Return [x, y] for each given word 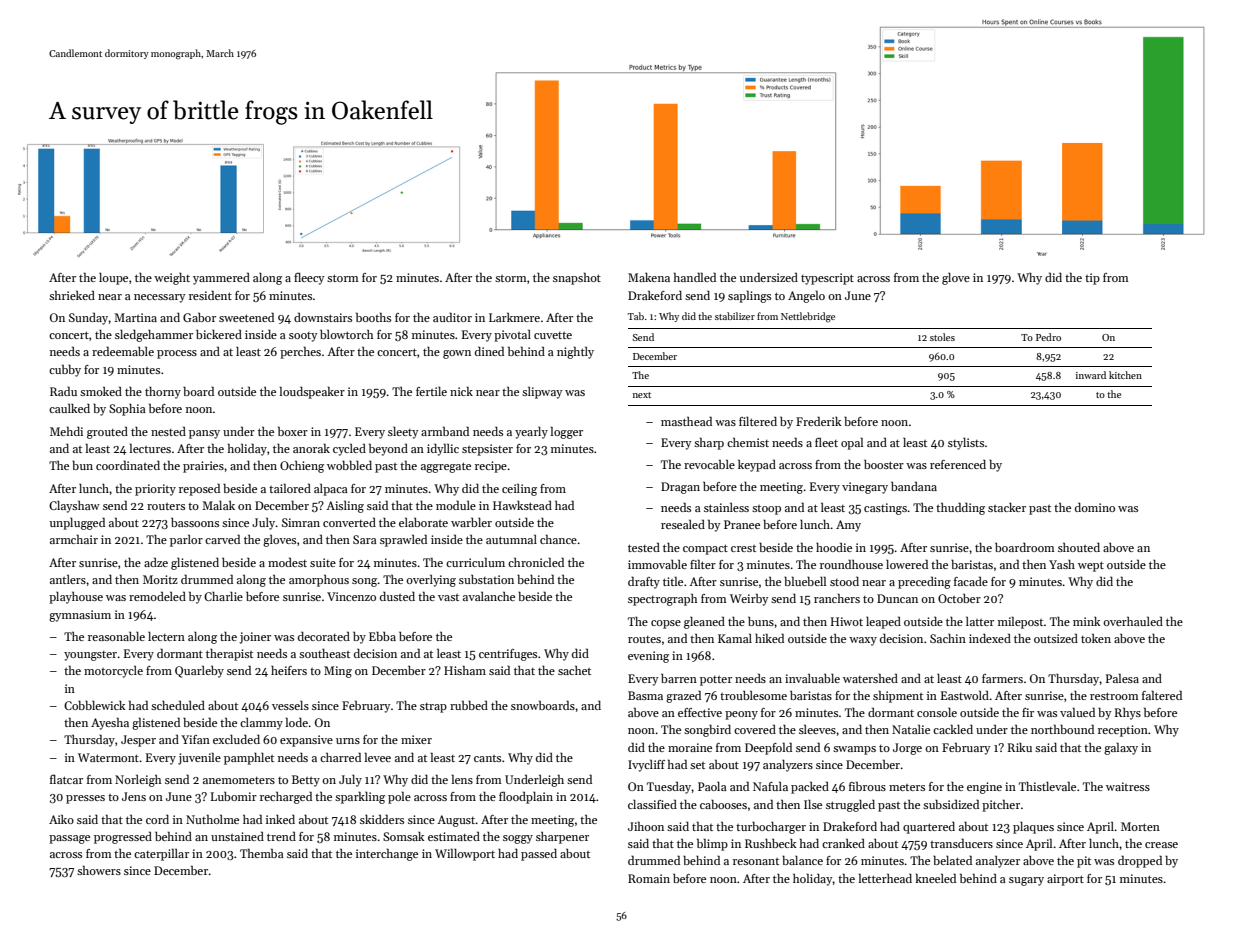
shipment [898, 696]
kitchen [1125, 375]
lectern [166, 636]
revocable [709, 464]
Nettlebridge [808, 317]
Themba [262, 853]
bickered [219, 334]
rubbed [469, 705]
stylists [966, 444]
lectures [150, 448]
